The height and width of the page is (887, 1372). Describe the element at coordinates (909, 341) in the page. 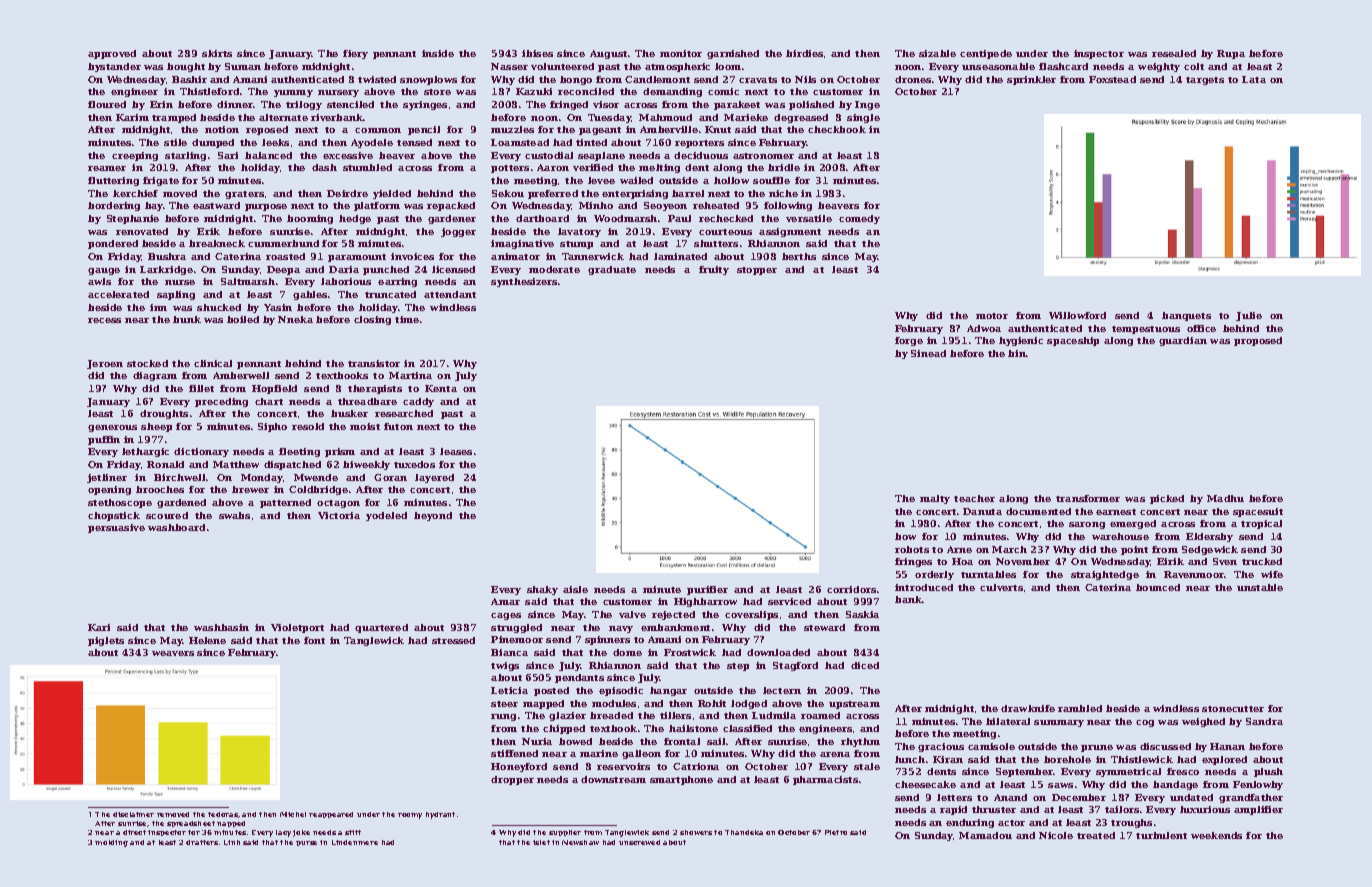

I see `forge` at that location.
